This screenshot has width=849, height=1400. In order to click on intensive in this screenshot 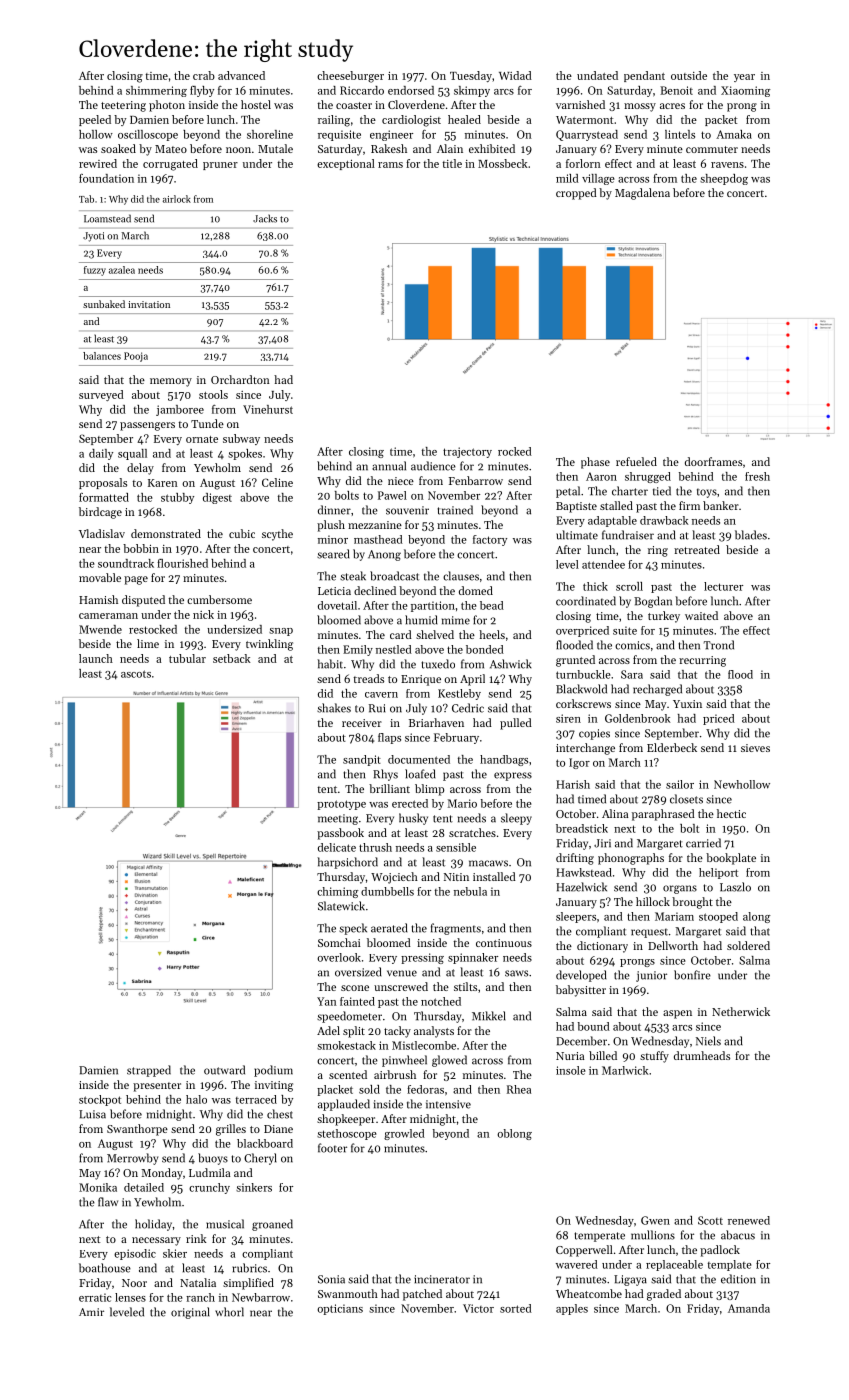, I will do `click(448, 1104)`.
